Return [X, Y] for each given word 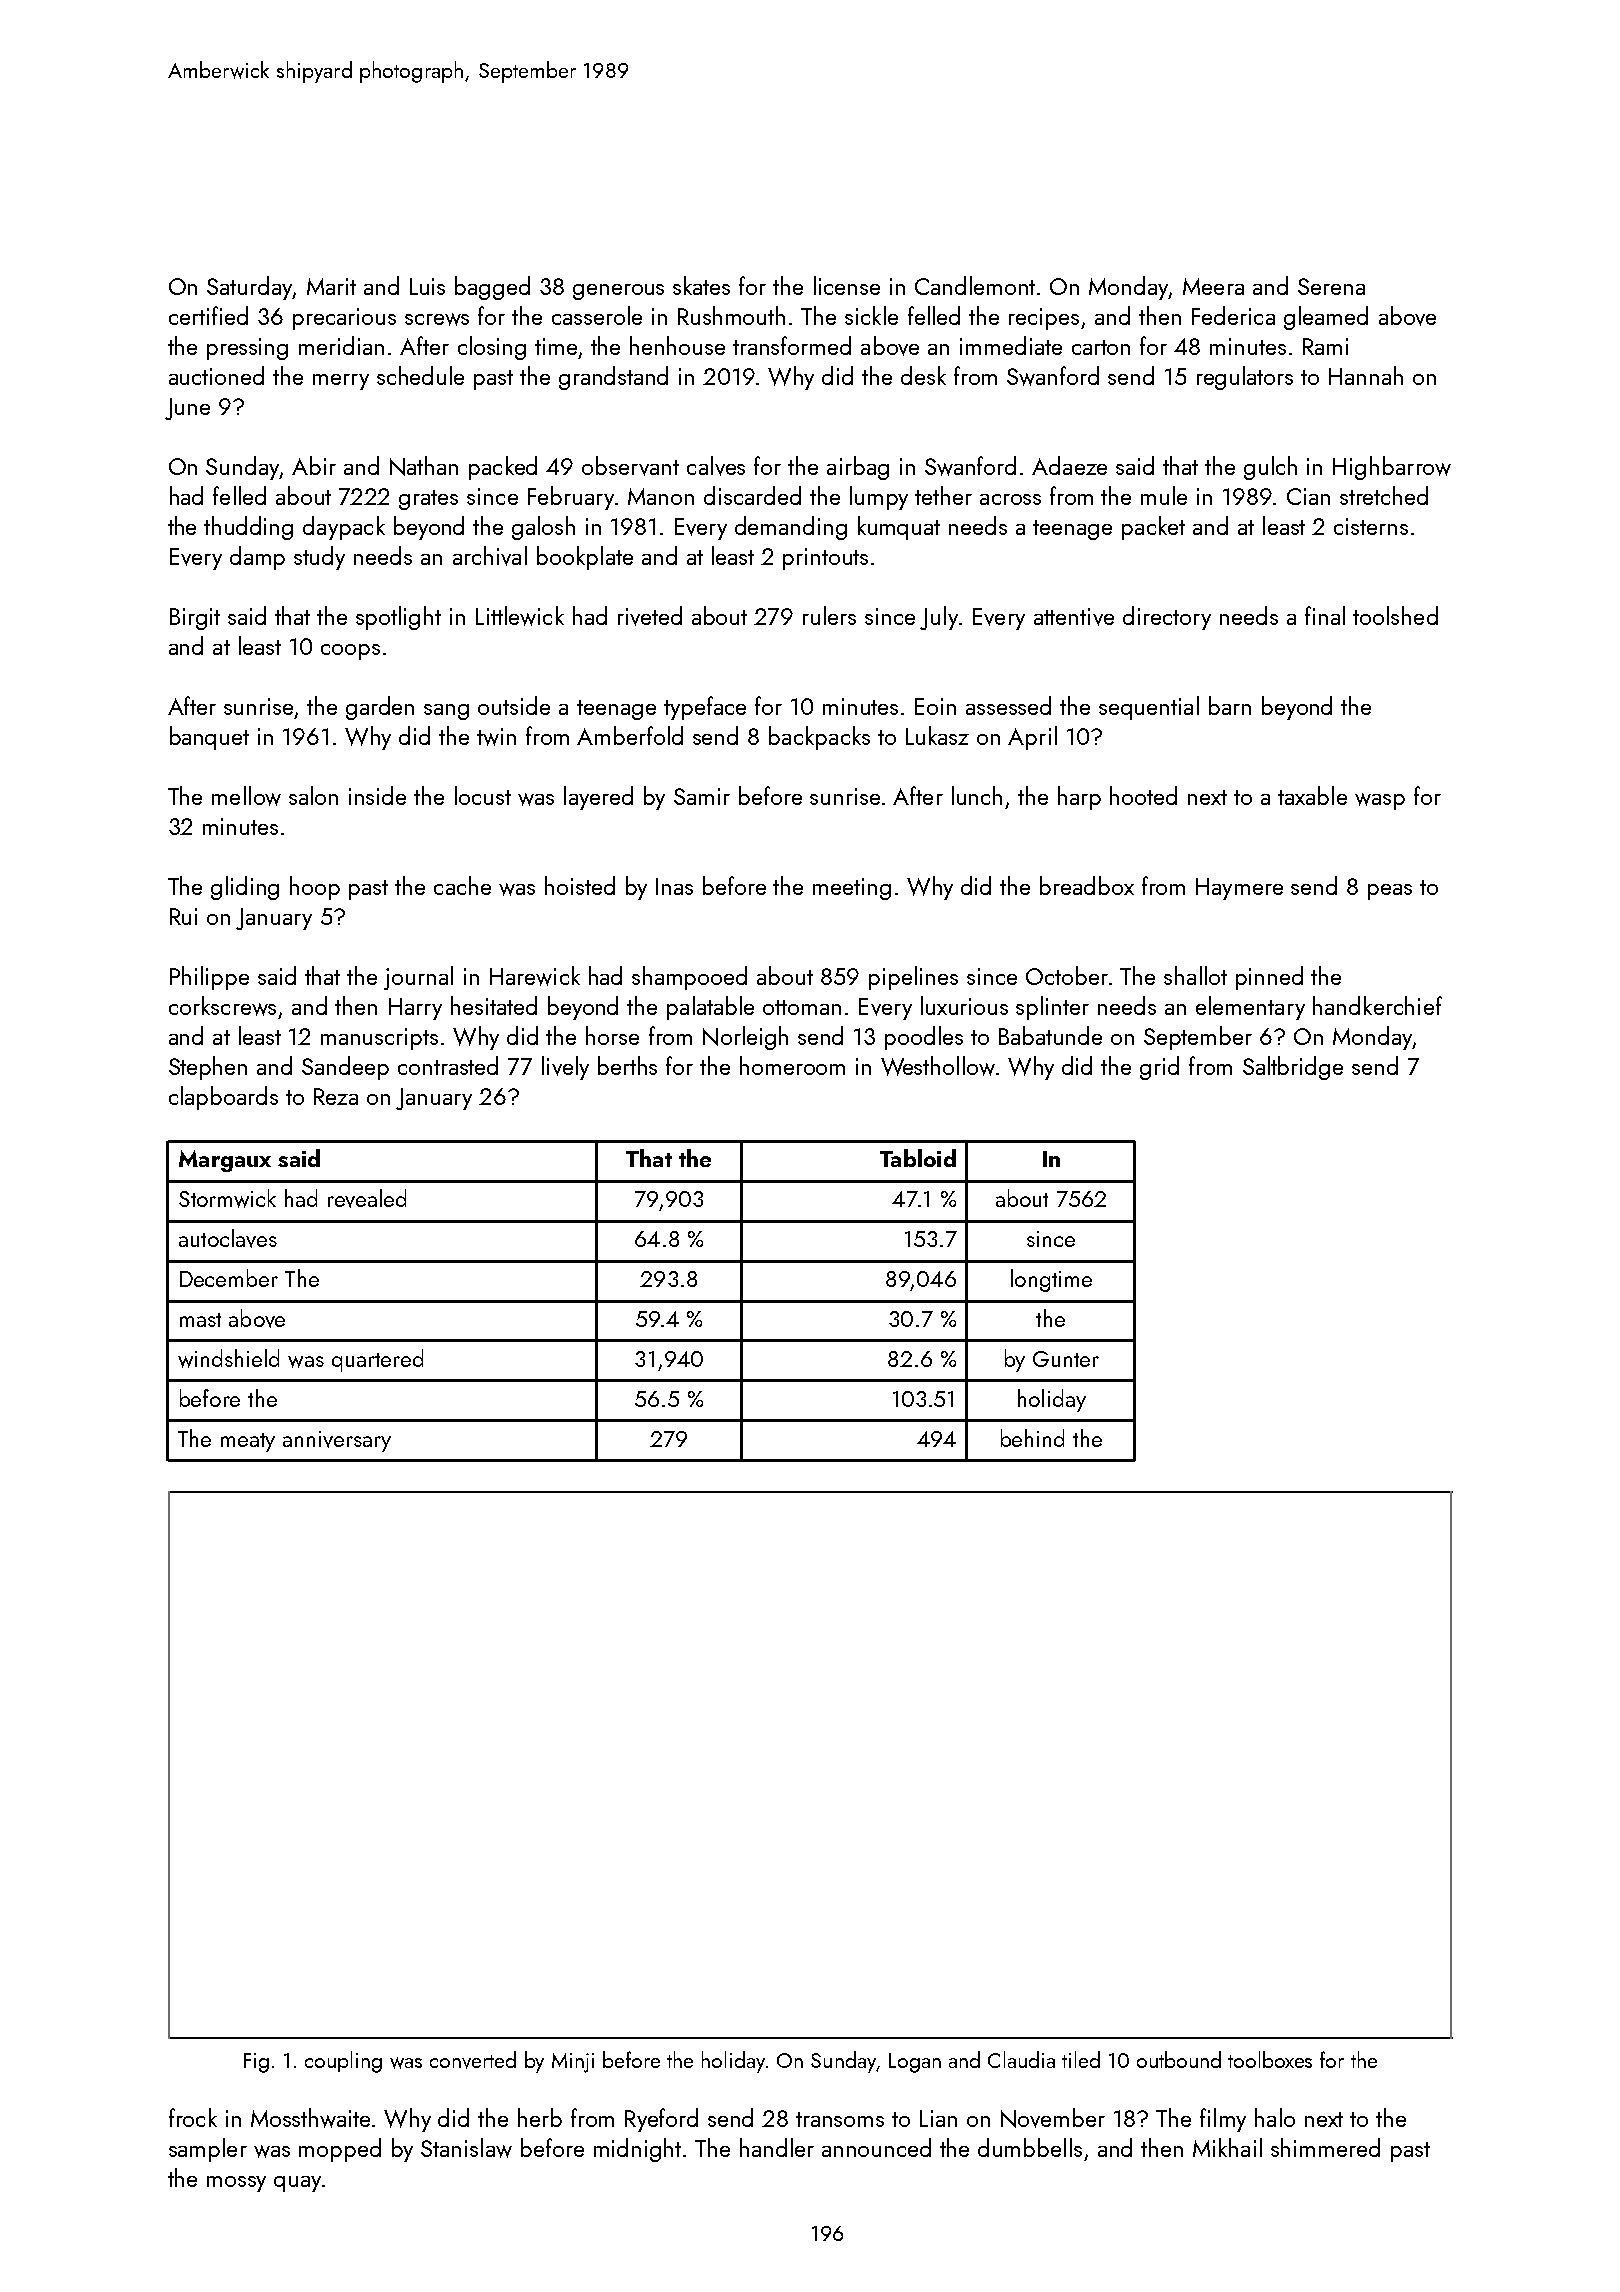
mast [200, 1320]
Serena [1331, 286]
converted [473, 2060]
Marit [331, 286]
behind [1032, 1438]
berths [627, 1065]
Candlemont [975, 285]
